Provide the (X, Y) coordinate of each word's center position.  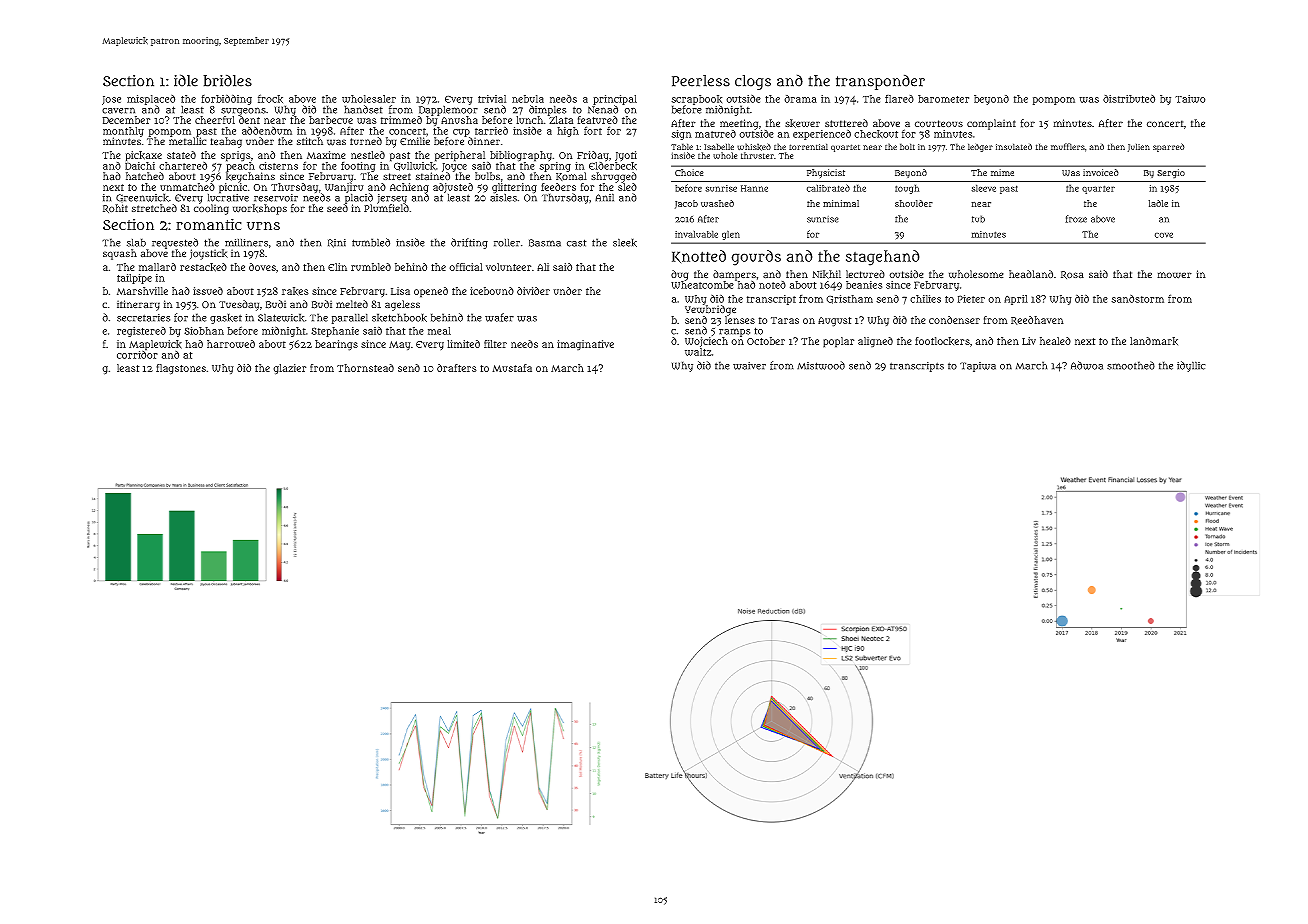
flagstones (181, 369)
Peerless (701, 81)
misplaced (151, 100)
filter (495, 344)
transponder (880, 82)
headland (1031, 274)
